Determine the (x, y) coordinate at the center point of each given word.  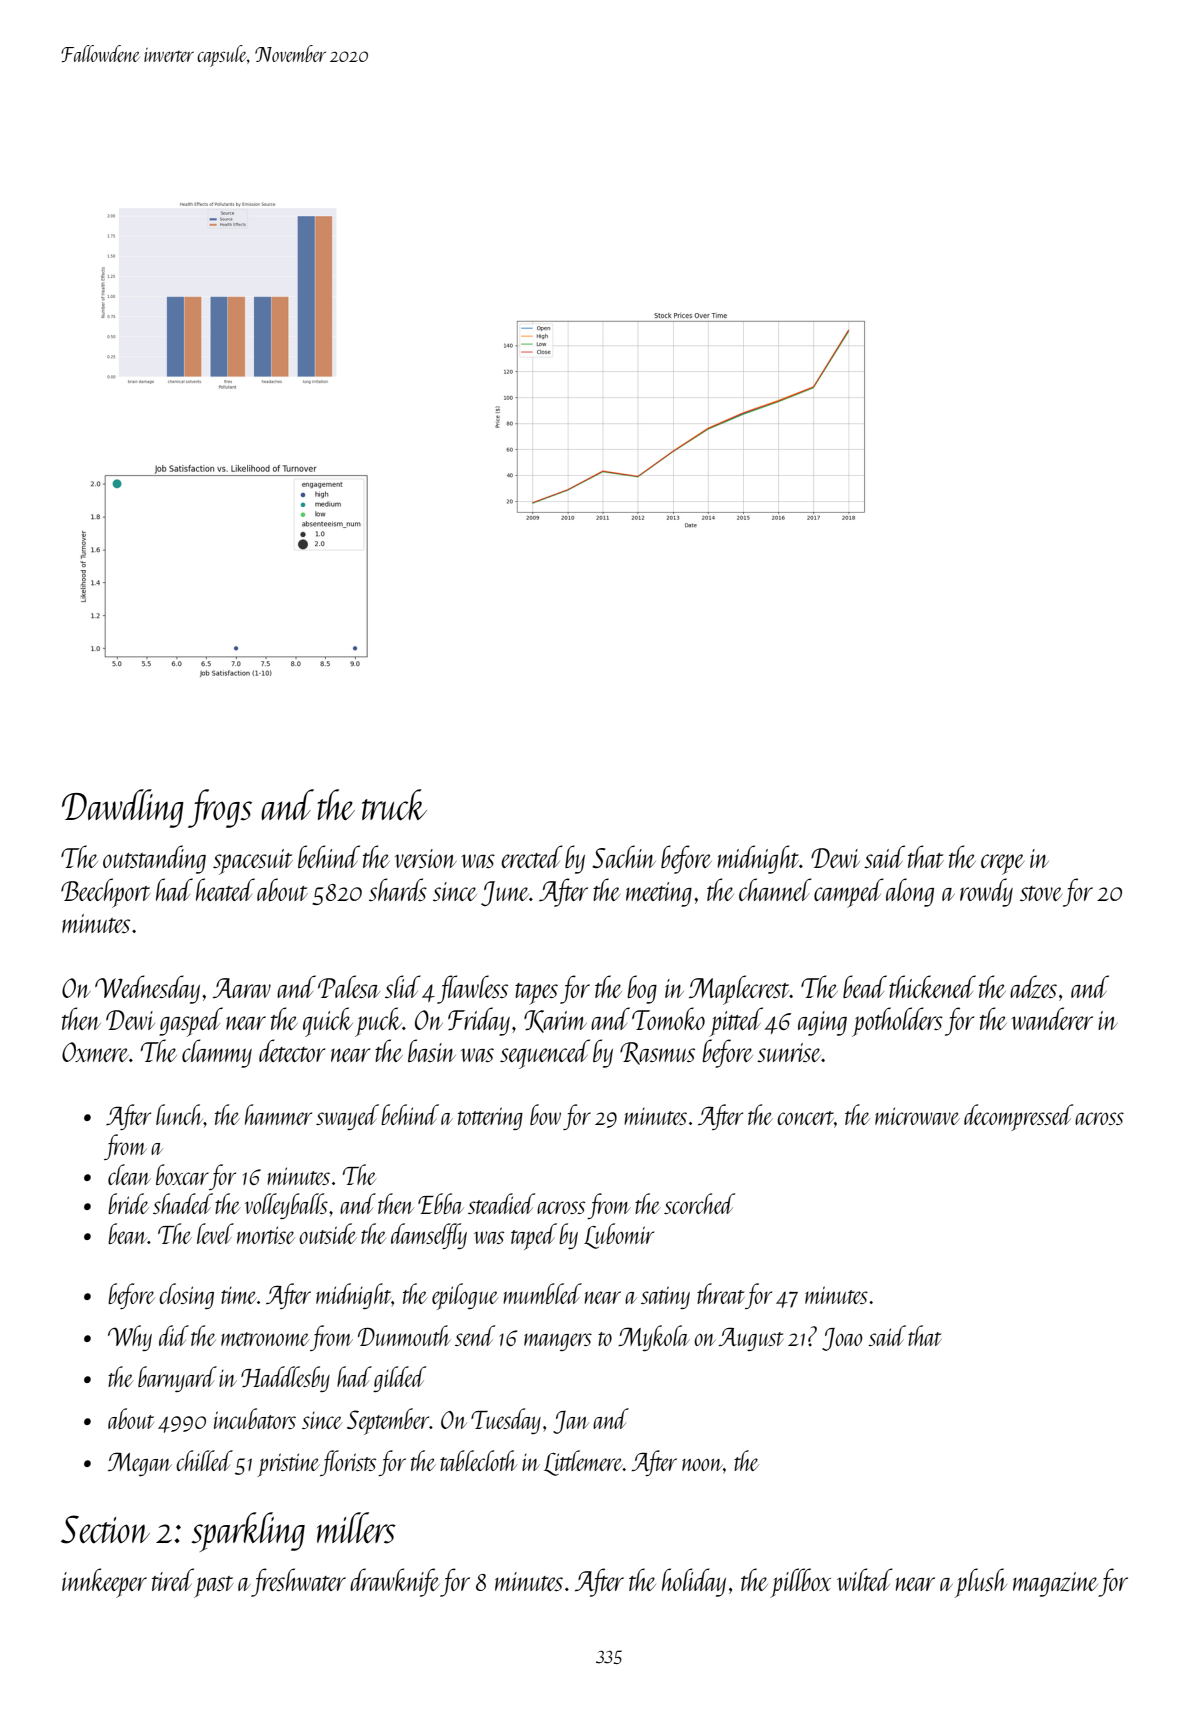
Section (105, 1529)
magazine (1055, 1584)
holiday (694, 1582)
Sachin (624, 856)
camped (849, 893)
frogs (220, 808)
